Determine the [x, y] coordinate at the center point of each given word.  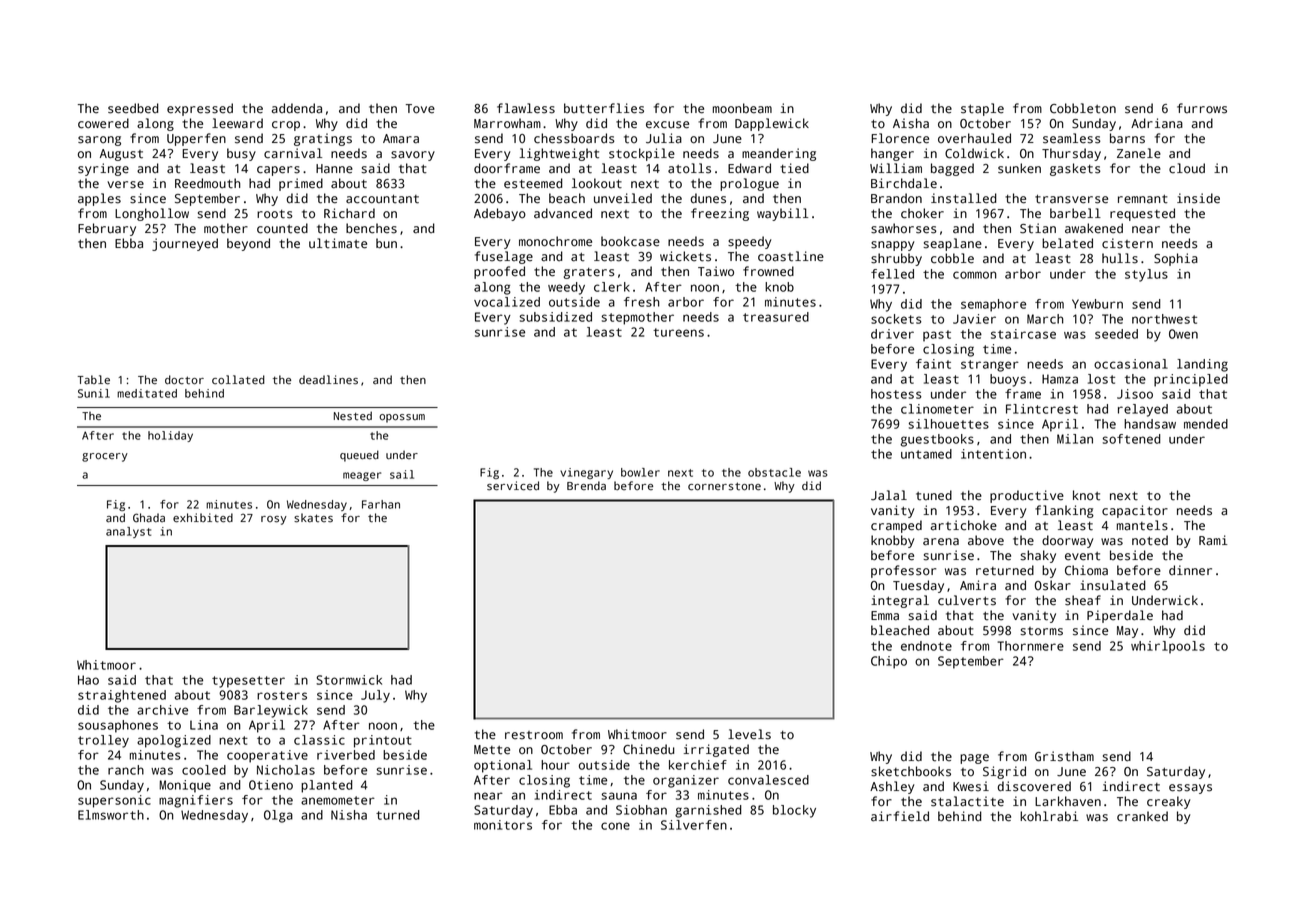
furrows [1202, 108]
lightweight [559, 154]
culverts [967, 600]
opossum [402, 418]
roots [275, 214]
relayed [1143, 410]
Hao [88, 680]
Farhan [381, 504]
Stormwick [349, 680]
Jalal [889, 495]
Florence [900, 138]
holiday [170, 436]
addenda [297, 108]
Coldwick [974, 153]
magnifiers [196, 801]
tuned [934, 495]
